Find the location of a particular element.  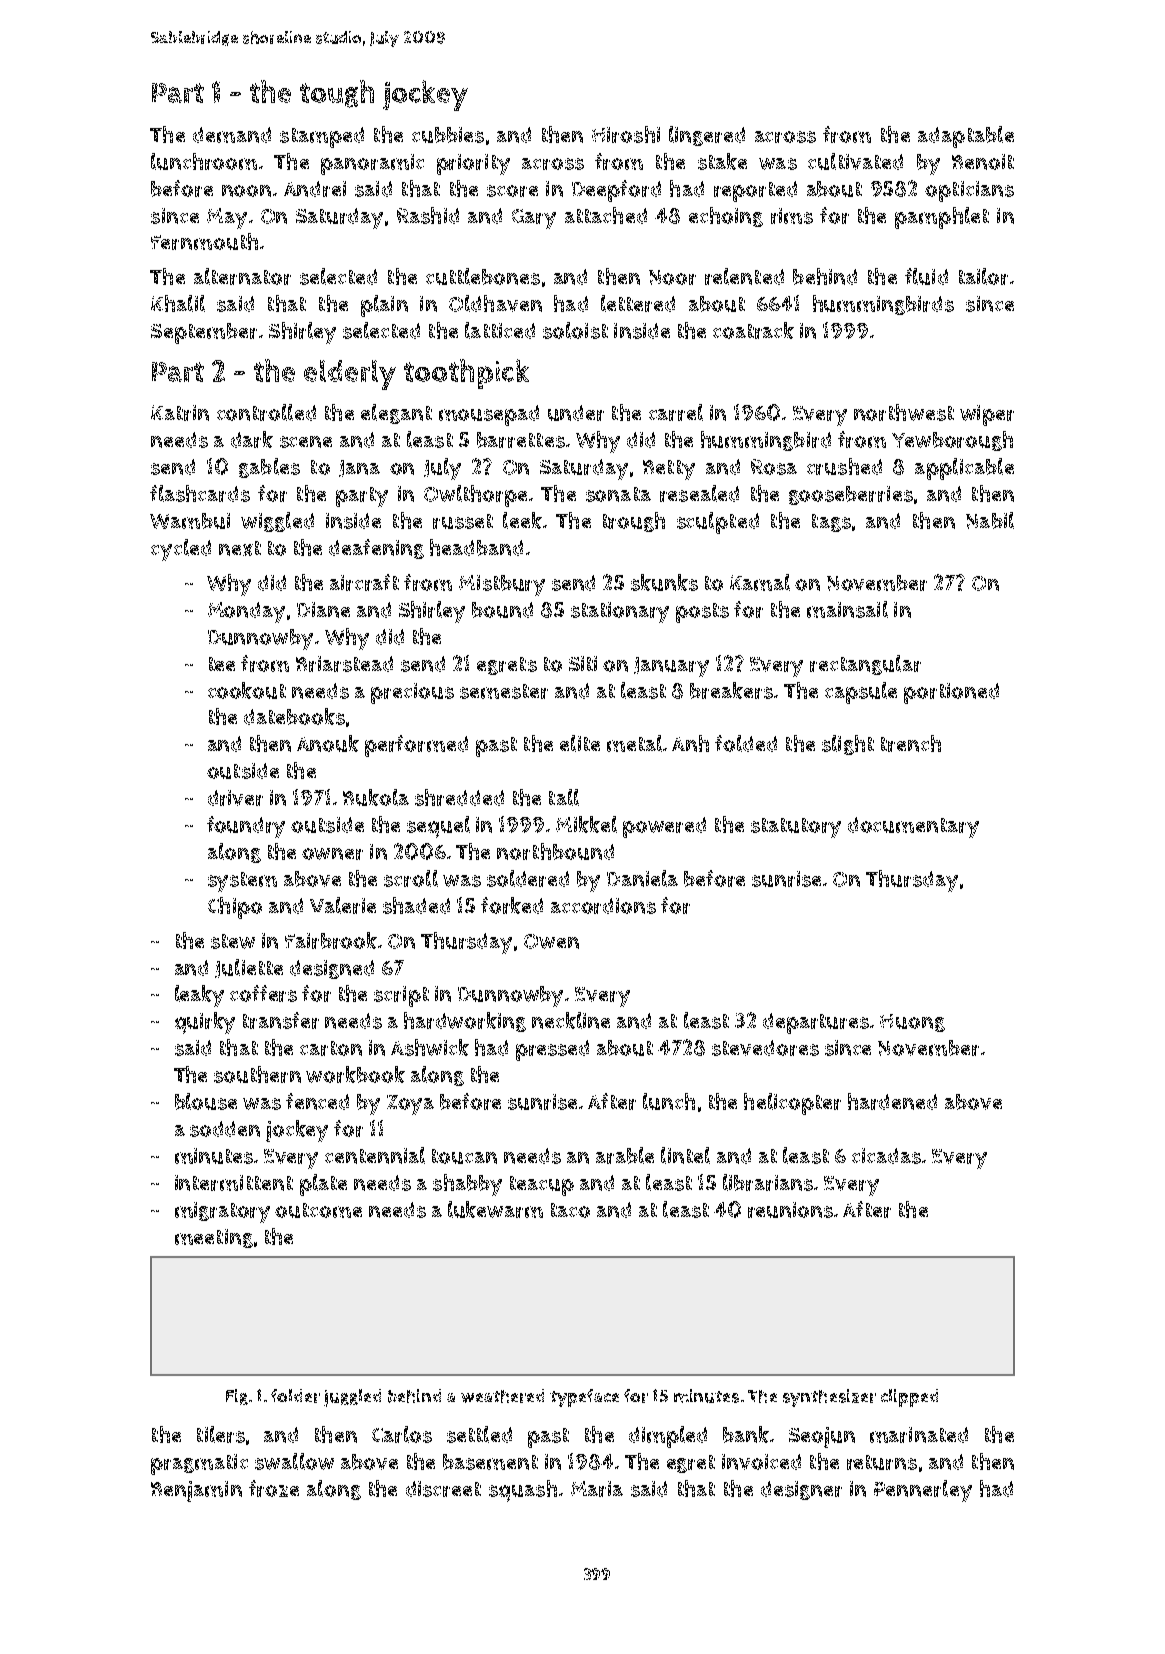

datebooks is located at coordinates (294, 716).
